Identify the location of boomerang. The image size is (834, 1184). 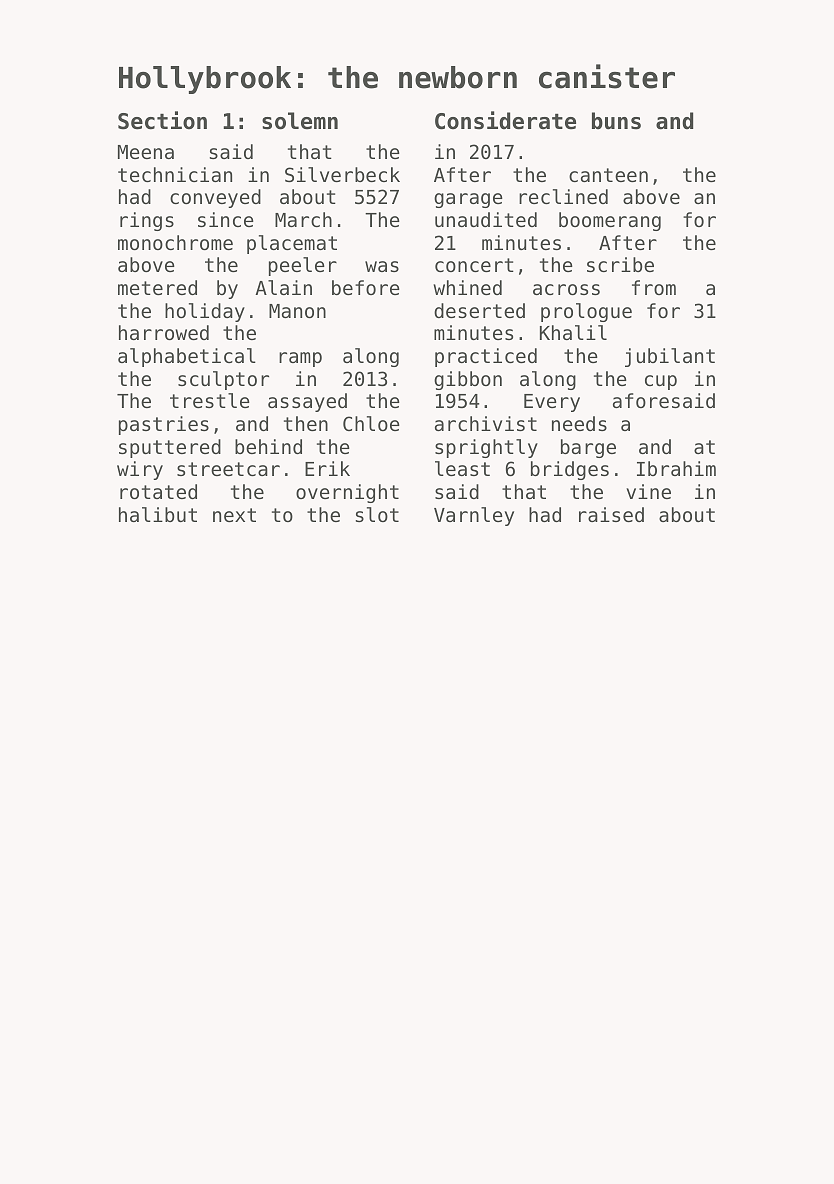
(610, 221).
